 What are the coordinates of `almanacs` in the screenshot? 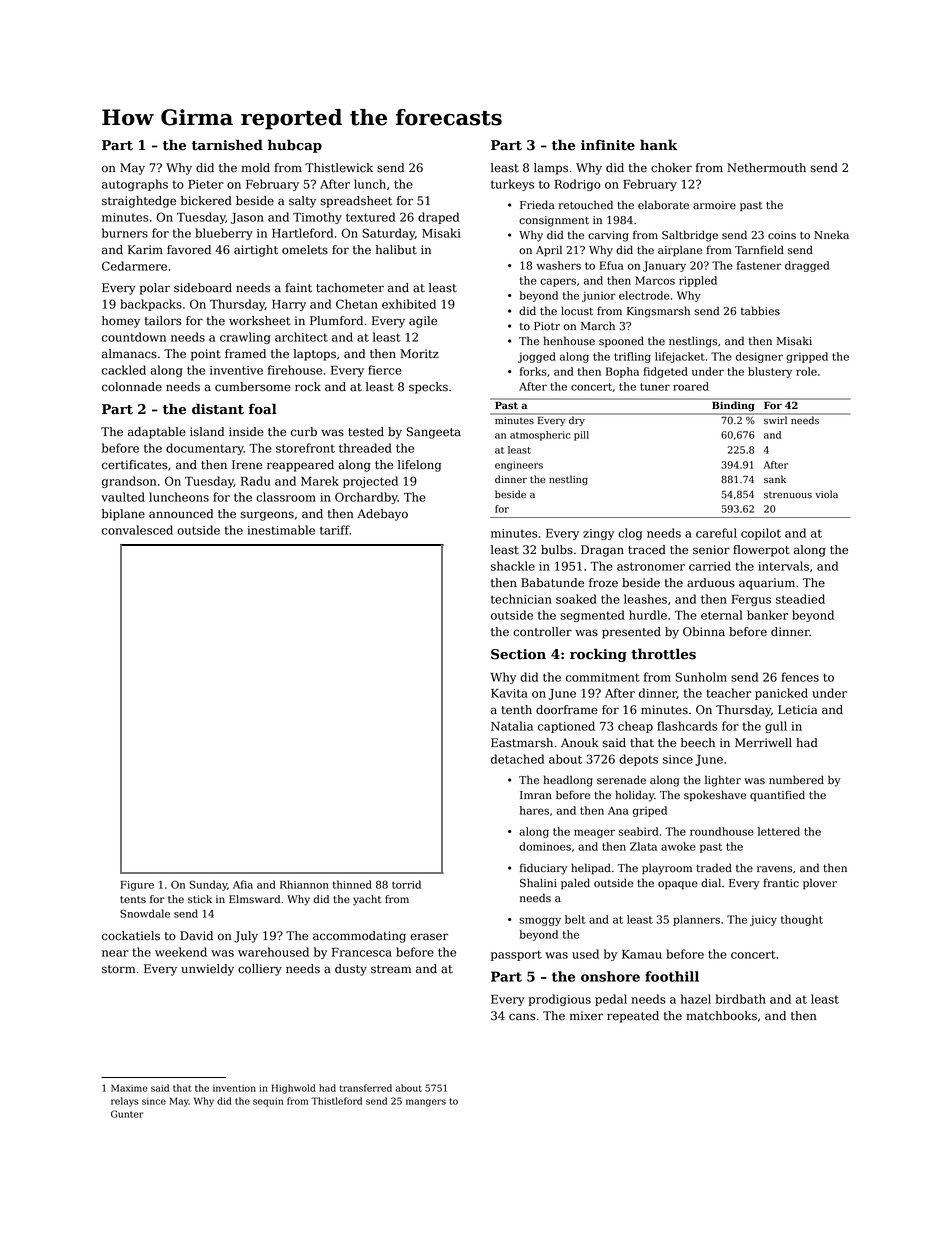 It's located at (129, 354).
